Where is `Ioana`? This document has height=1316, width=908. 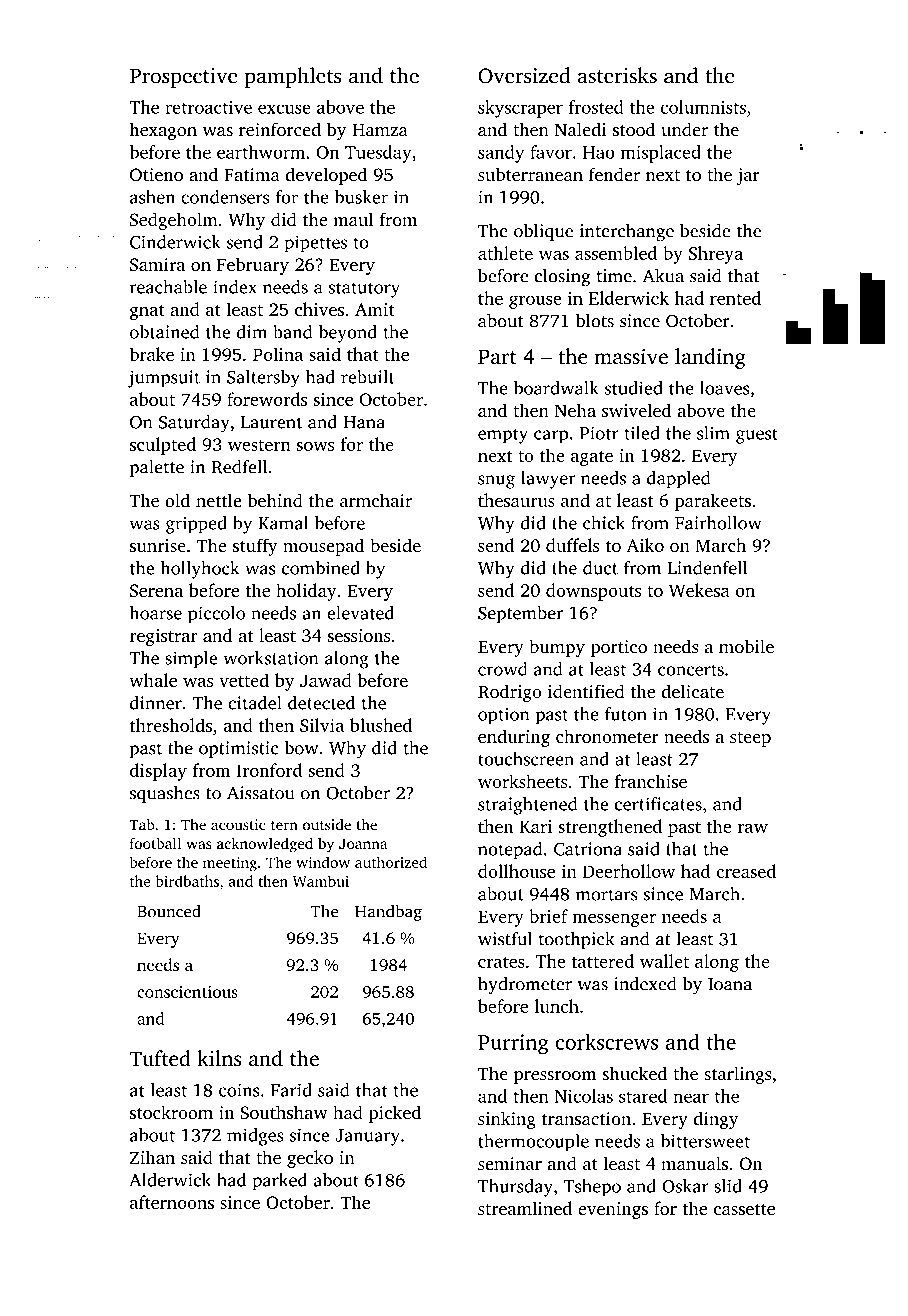
Ioana is located at coordinates (730, 984).
